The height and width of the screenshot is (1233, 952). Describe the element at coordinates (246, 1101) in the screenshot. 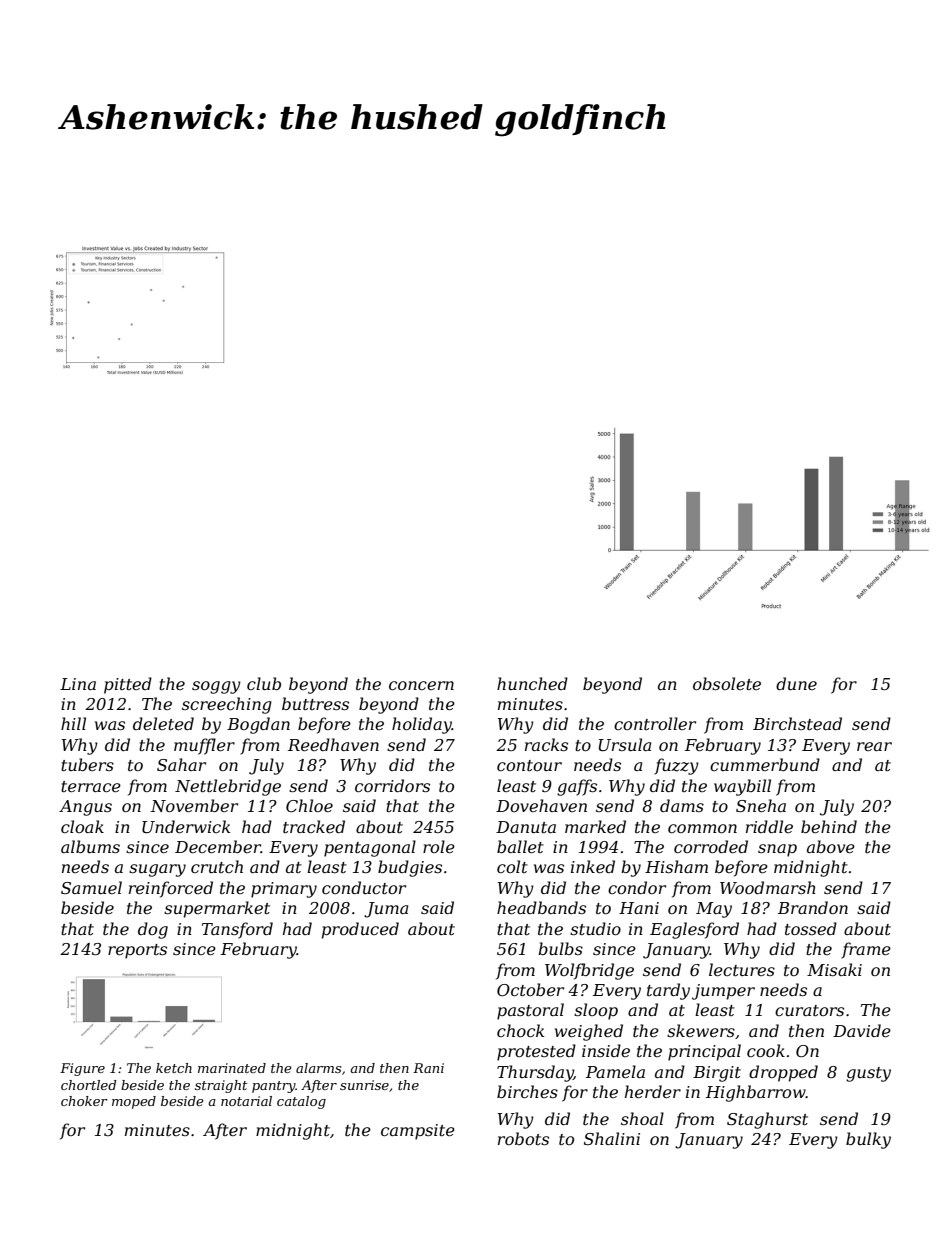

I see `notarial` at that location.
